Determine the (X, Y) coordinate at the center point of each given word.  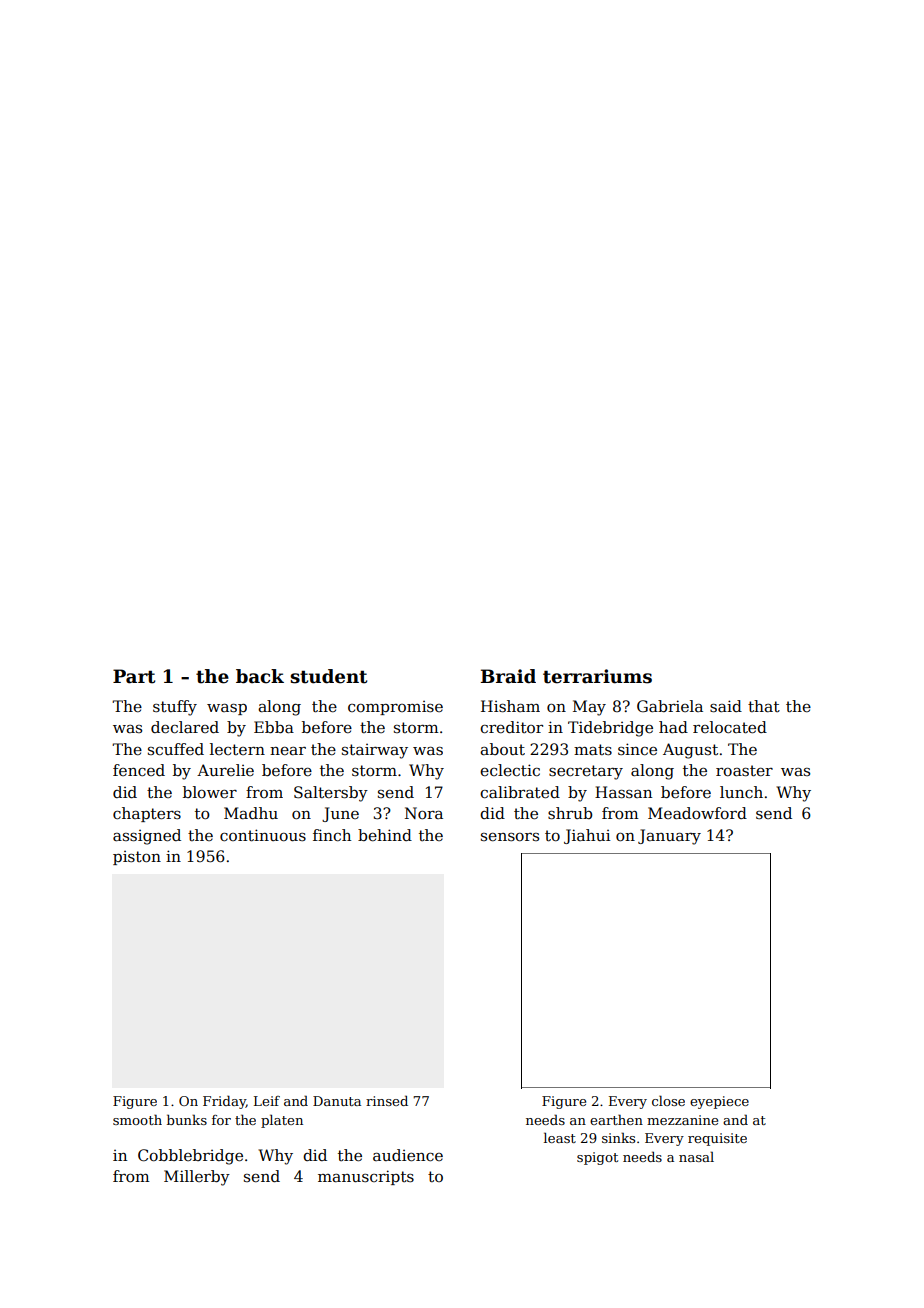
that (764, 706)
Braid (508, 676)
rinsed (387, 1100)
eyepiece (719, 1102)
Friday (224, 1102)
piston (137, 858)
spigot (597, 1158)
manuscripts (366, 1177)
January (669, 837)
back (260, 676)
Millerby (197, 1178)
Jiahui (587, 836)
